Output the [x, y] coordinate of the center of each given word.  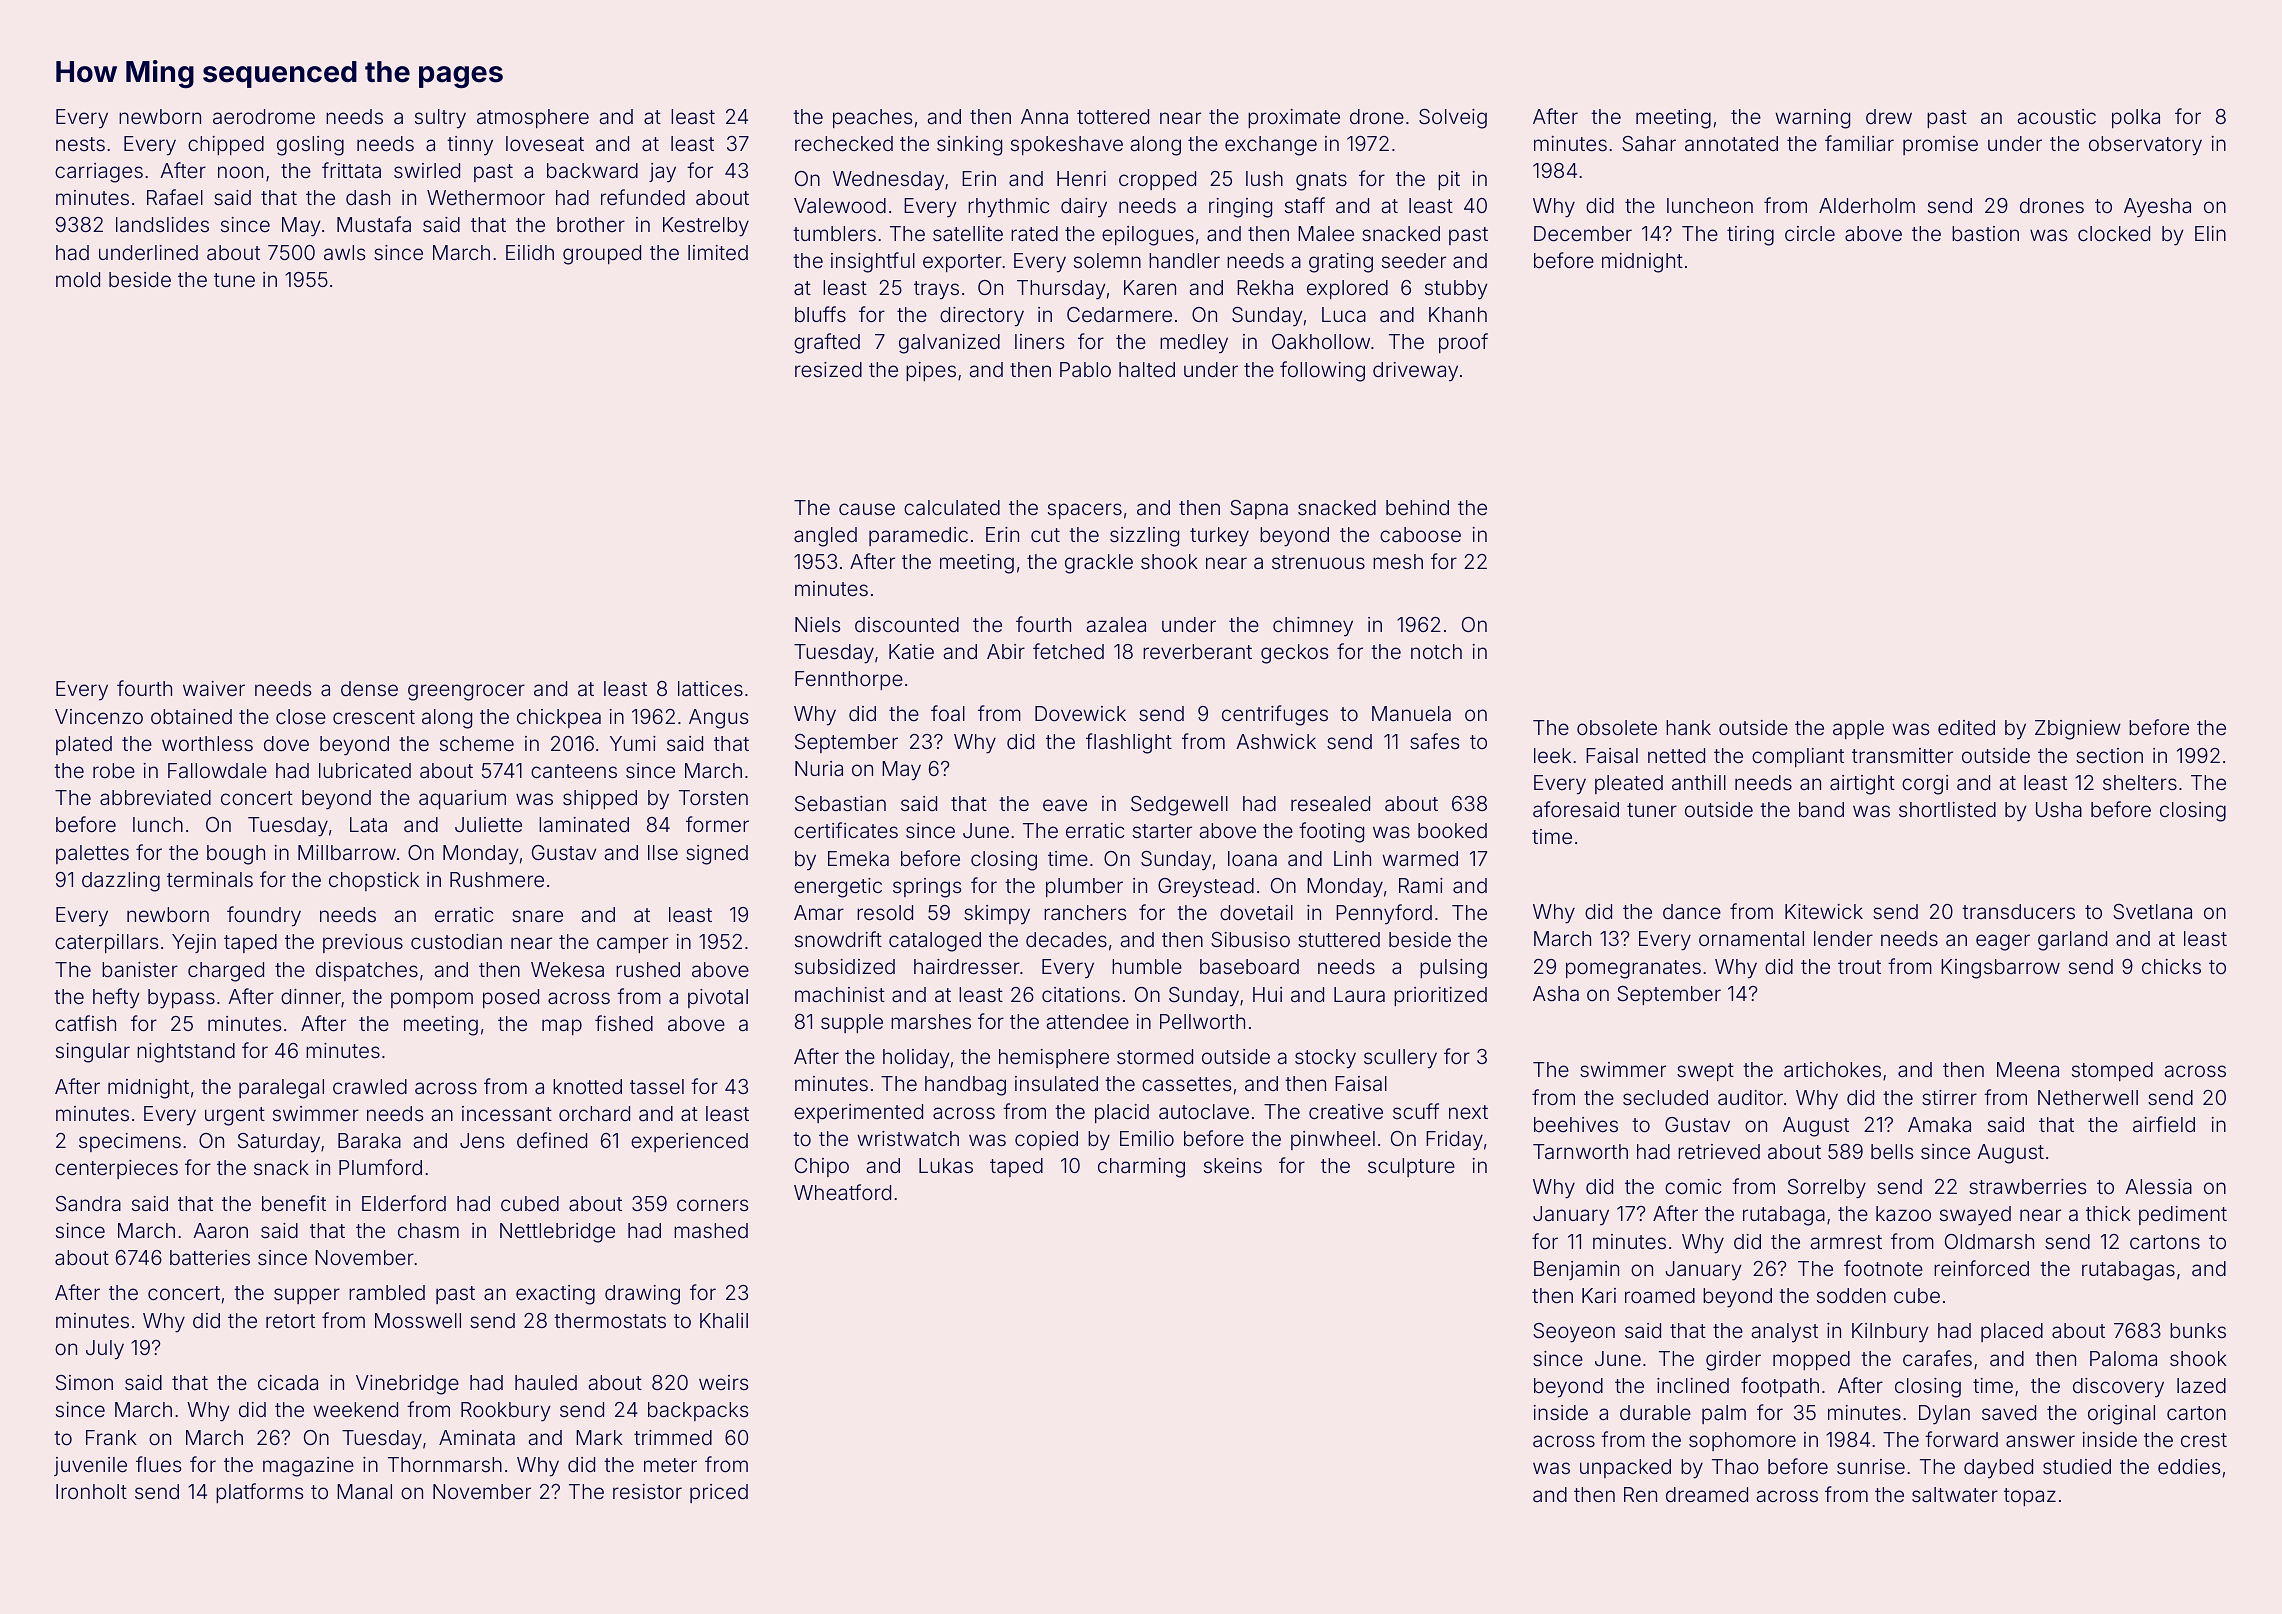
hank [1688, 727]
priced [719, 1493]
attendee [1088, 1021]
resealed [1330, 803]
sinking [969, 146]
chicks [2171, 966]
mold [78, 279]
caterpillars [106, 943]
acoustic [2057, 116]
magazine [308, 1467]
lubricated [365, 770]
